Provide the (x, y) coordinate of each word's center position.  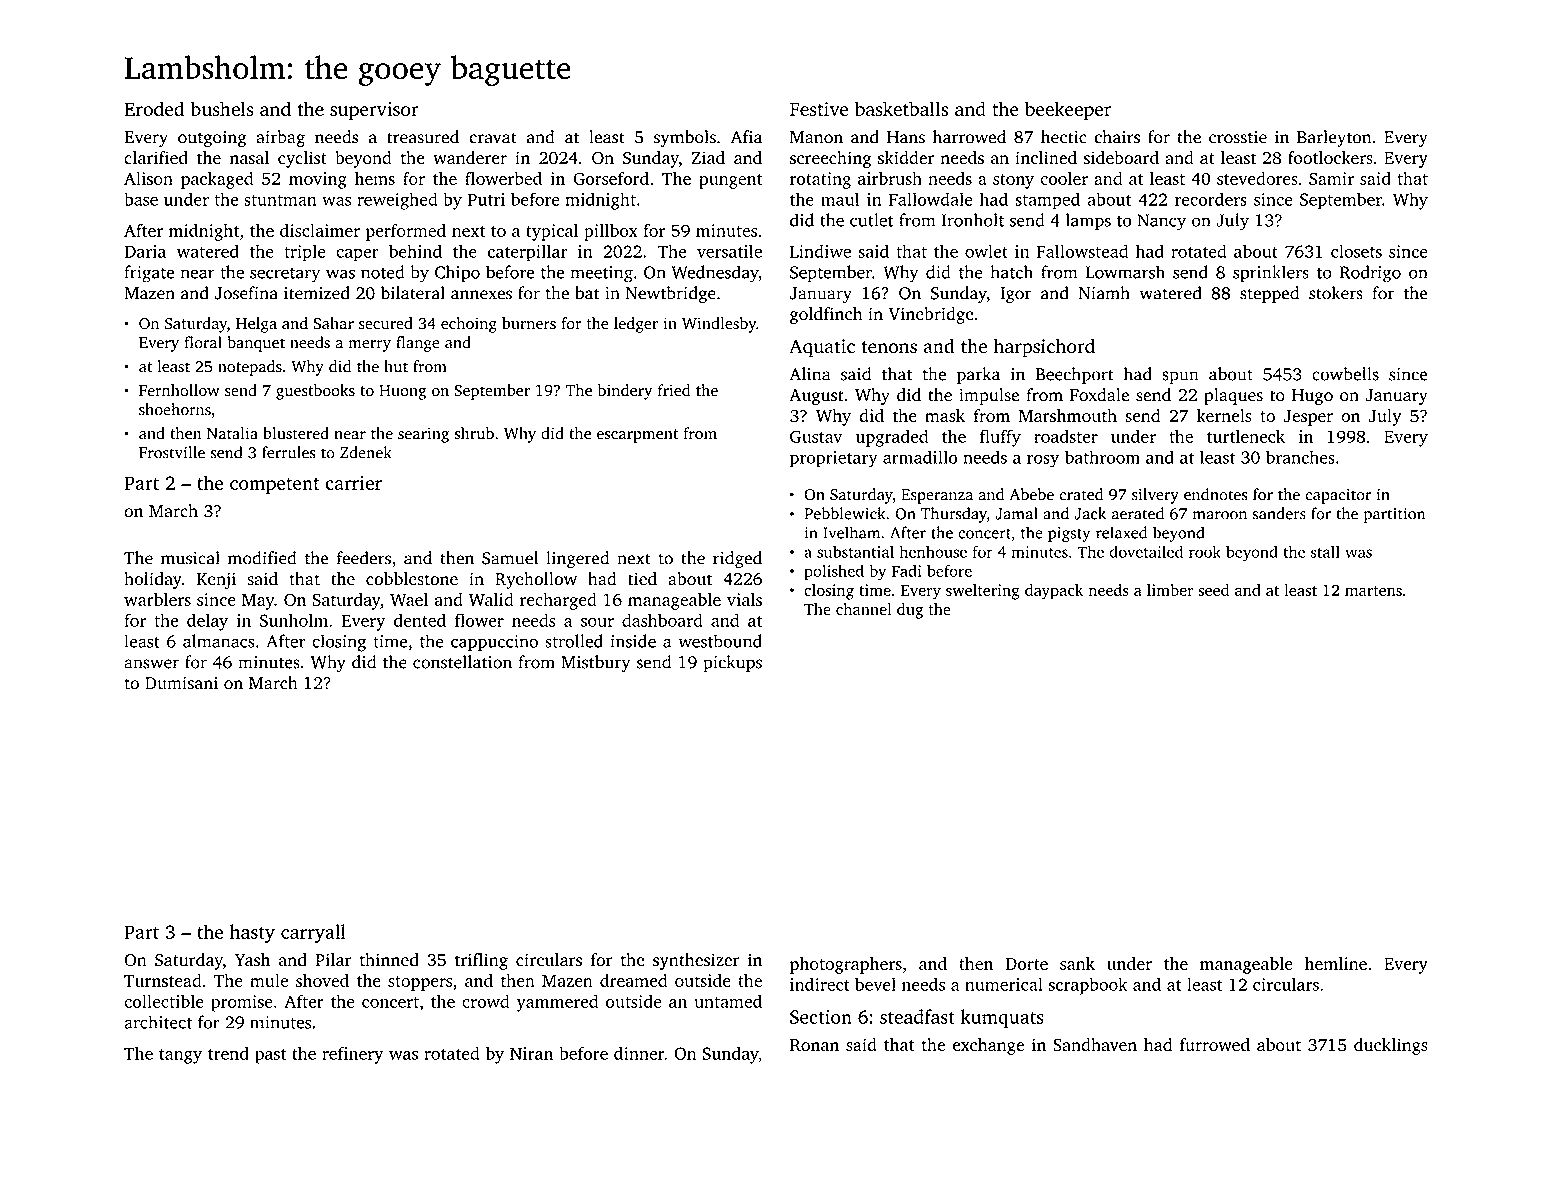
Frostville (172, 452)
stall (1325, 551)
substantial (855, 551)
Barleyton (1334, 138)
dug (910, 611)
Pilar (333, 959)
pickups (732, 663)
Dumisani (181, 683)
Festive (819, 109)
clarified (156, 157)
